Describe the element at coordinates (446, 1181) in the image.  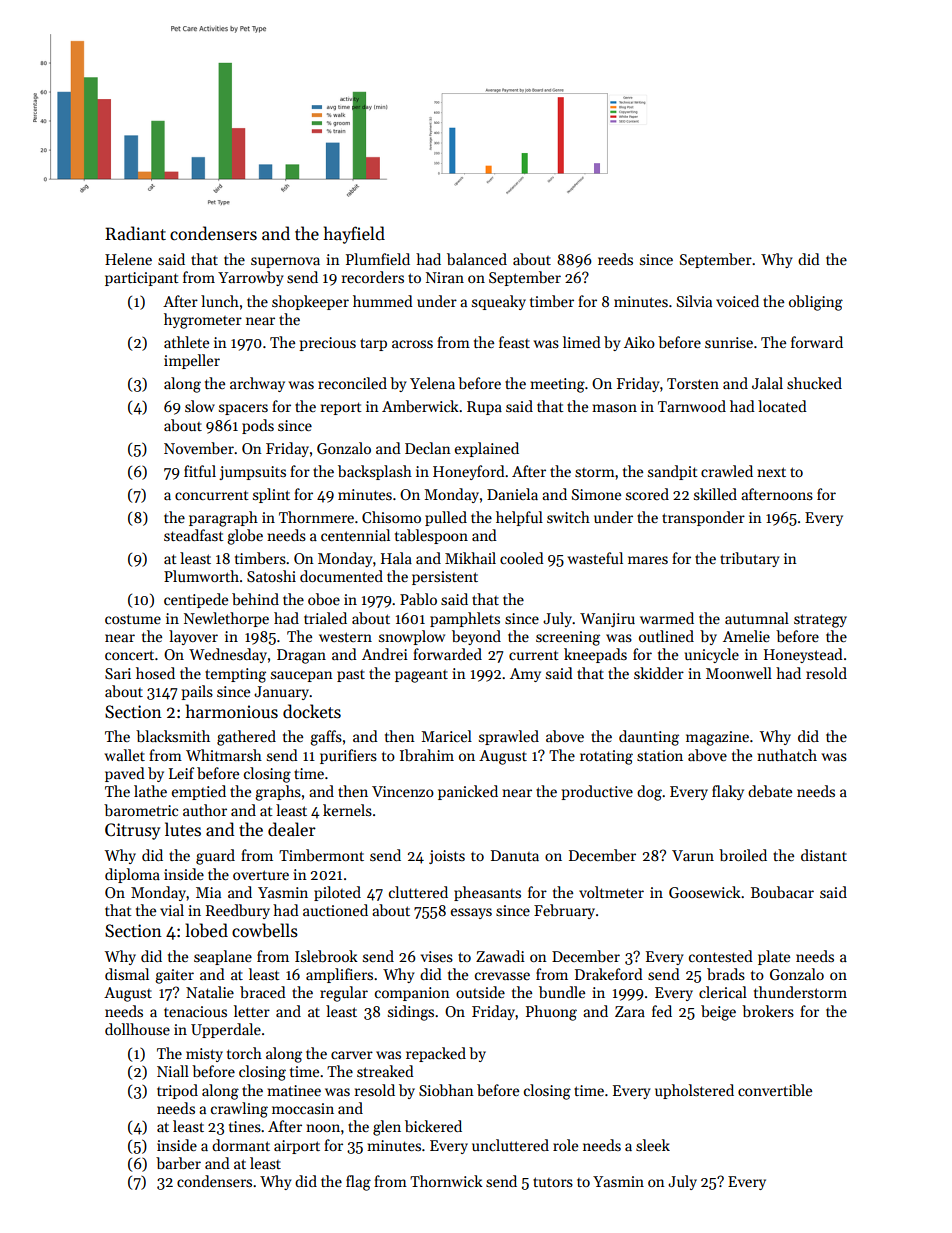
I see `Thornwick` at that location.
